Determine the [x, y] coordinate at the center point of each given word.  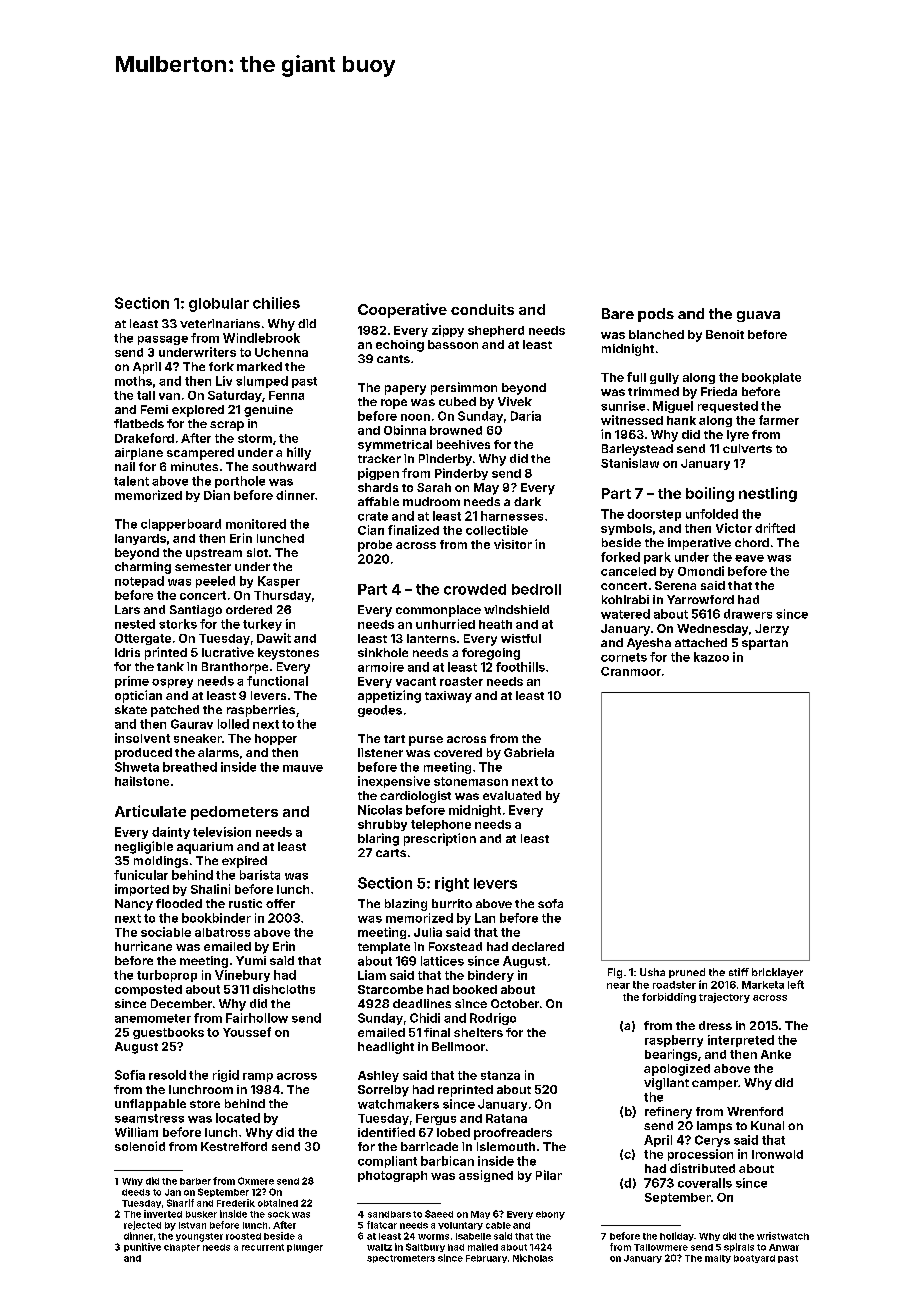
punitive [142, 1247]
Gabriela [529, 752]
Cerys [712, 1141]
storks [178, 624]
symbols [626, 529]
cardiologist [415, 797]
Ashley [378, 1076]
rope [394, 404]
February [486, 1259]
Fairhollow [257, 1018]
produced [143, 754]
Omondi [701, 571]
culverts [747, 448]
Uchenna [281, 352]
